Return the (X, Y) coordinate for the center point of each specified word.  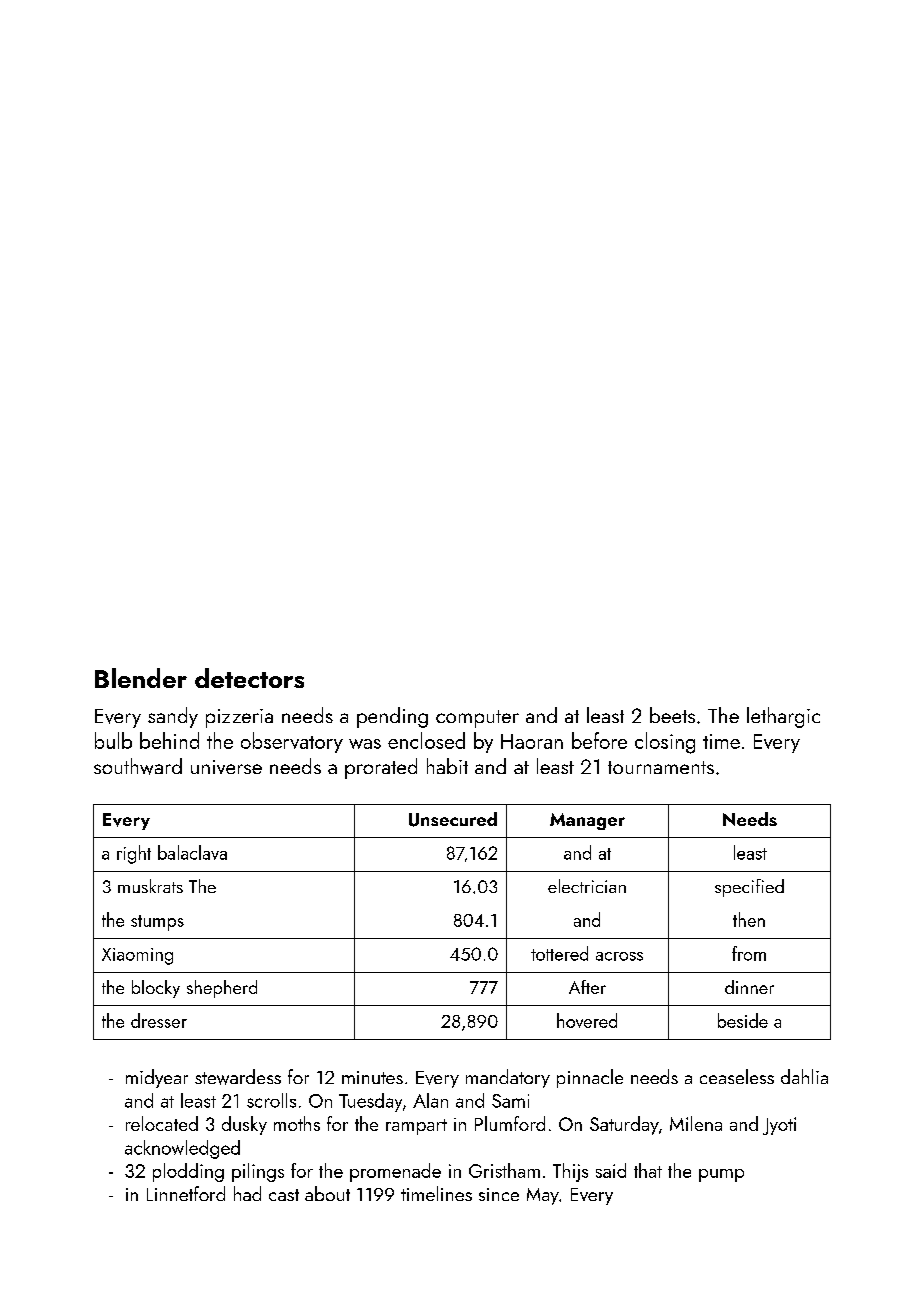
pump (721, 1175)
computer (477, 719)
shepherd (222, 989)
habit (447, 766)
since (499, 1194)
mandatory (508, 1078)
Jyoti (779, 1126)
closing (665, 743)
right (134, 854)
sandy (173, 717)
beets (672, 715)
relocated (162, 1123)
